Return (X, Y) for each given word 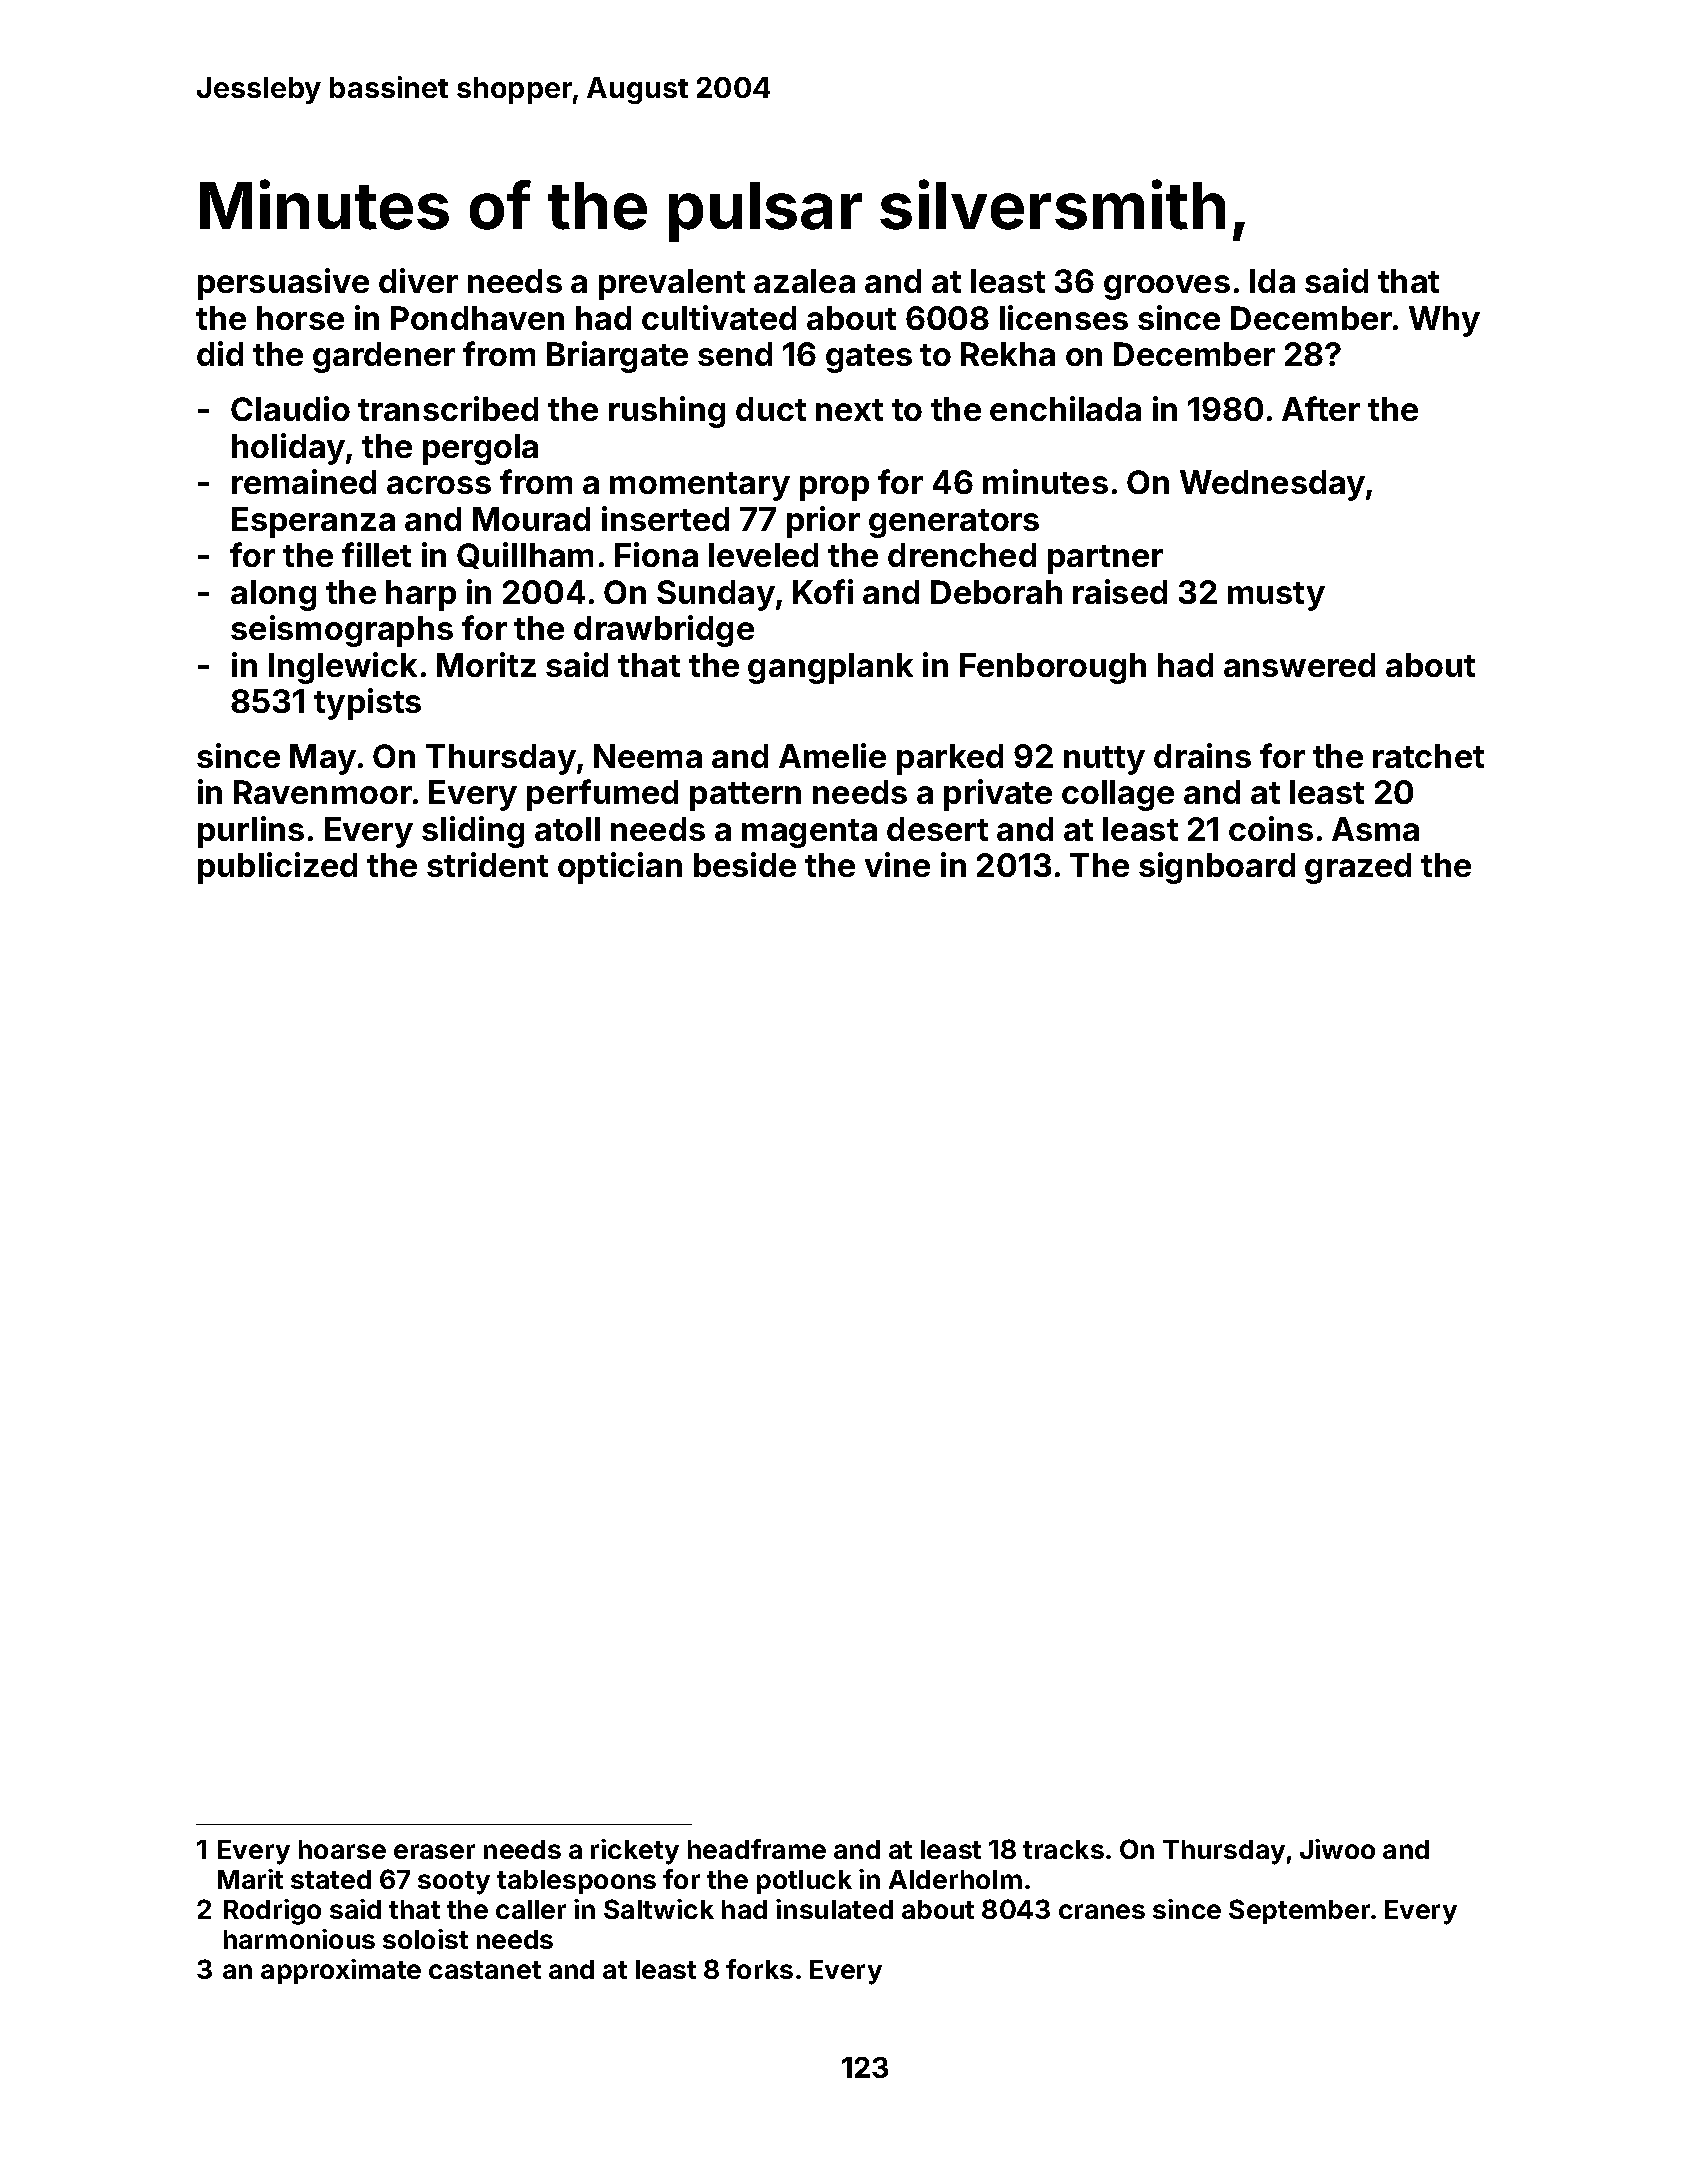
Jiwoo (1337, 1849)
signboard (1217, 868)
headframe (757, 1849)
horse (300, 318)
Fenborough (1053, 668)
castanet (485, 1970)
